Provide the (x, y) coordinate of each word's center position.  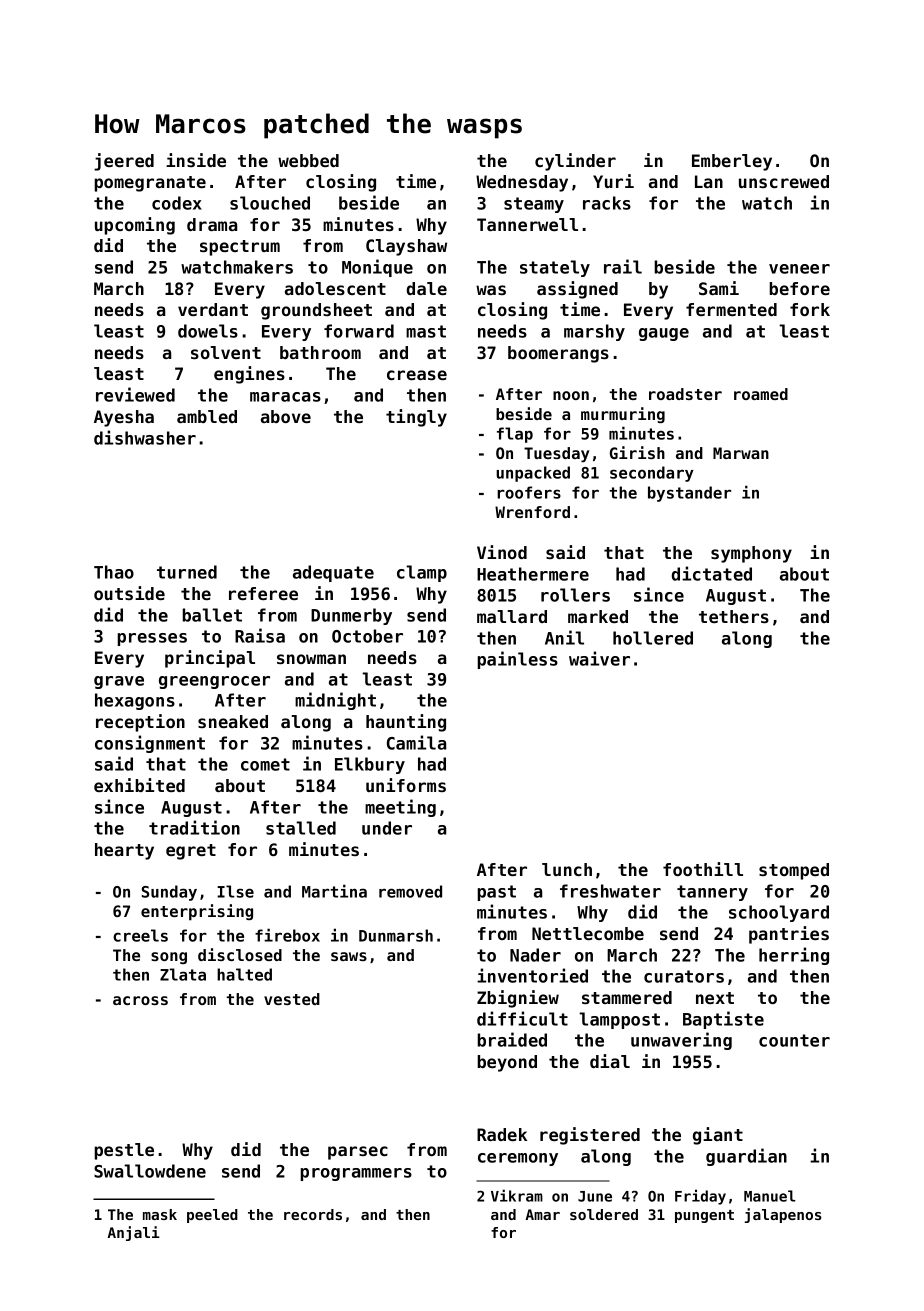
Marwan (741, 453)
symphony (751, 554)
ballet (212, 615)
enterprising (197, 912)
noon (571, 395)
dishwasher (145, 437)
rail (623, 266)
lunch (567, 869)
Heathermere (533, 574)
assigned (577, 290)
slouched (270, 203)
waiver (599, 658)
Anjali (133, 1233)
